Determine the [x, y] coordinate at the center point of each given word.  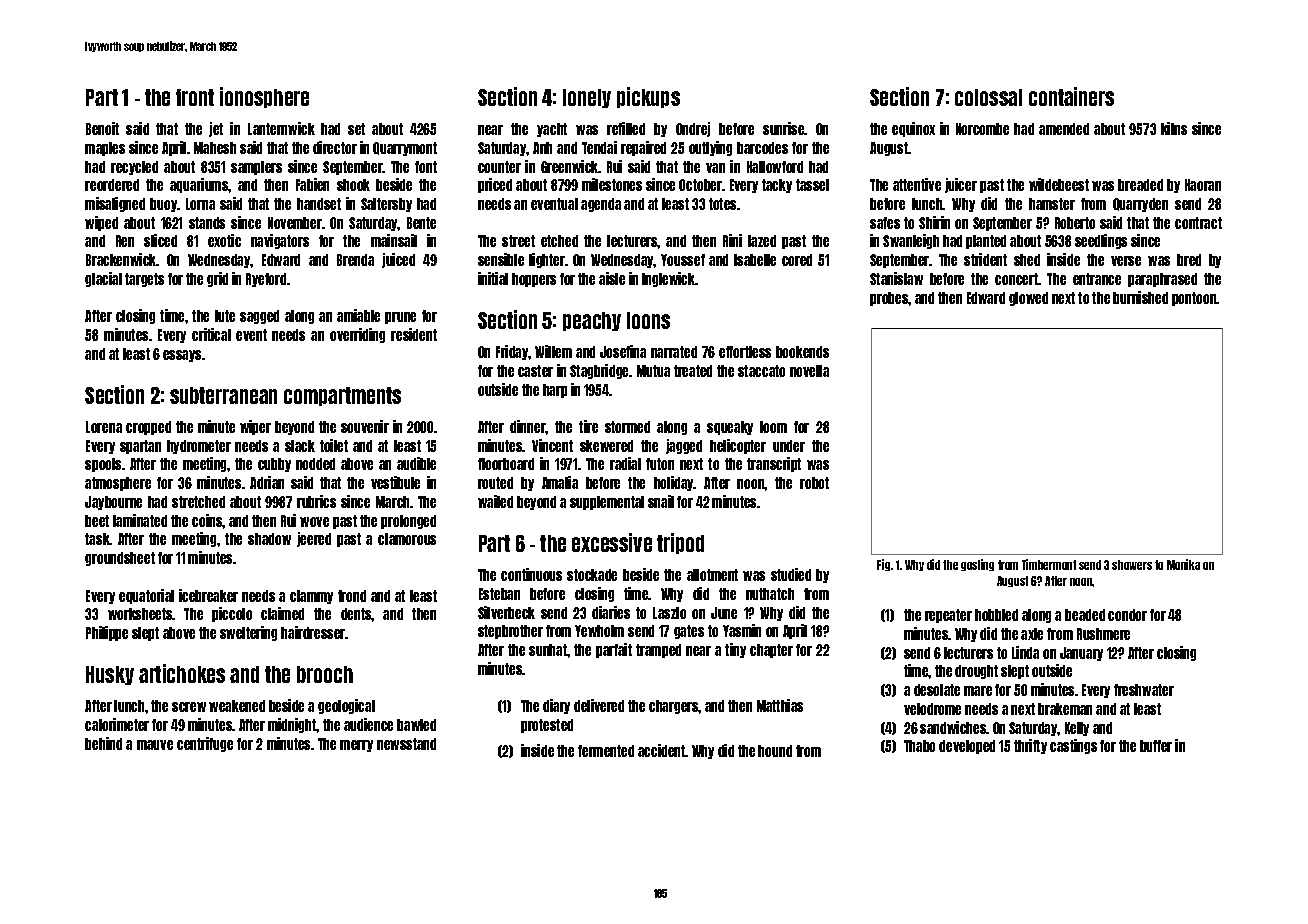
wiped [101, 223]
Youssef [683, 260]
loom [773, 427]
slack [300, 446]
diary [556, 706]
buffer [1156, 746]
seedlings [1101, 241]
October [700, 185]
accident [662, 750]
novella [809, 371]
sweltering [248, 633]
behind [103, 743]
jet [216, 129]
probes [889, 299]
